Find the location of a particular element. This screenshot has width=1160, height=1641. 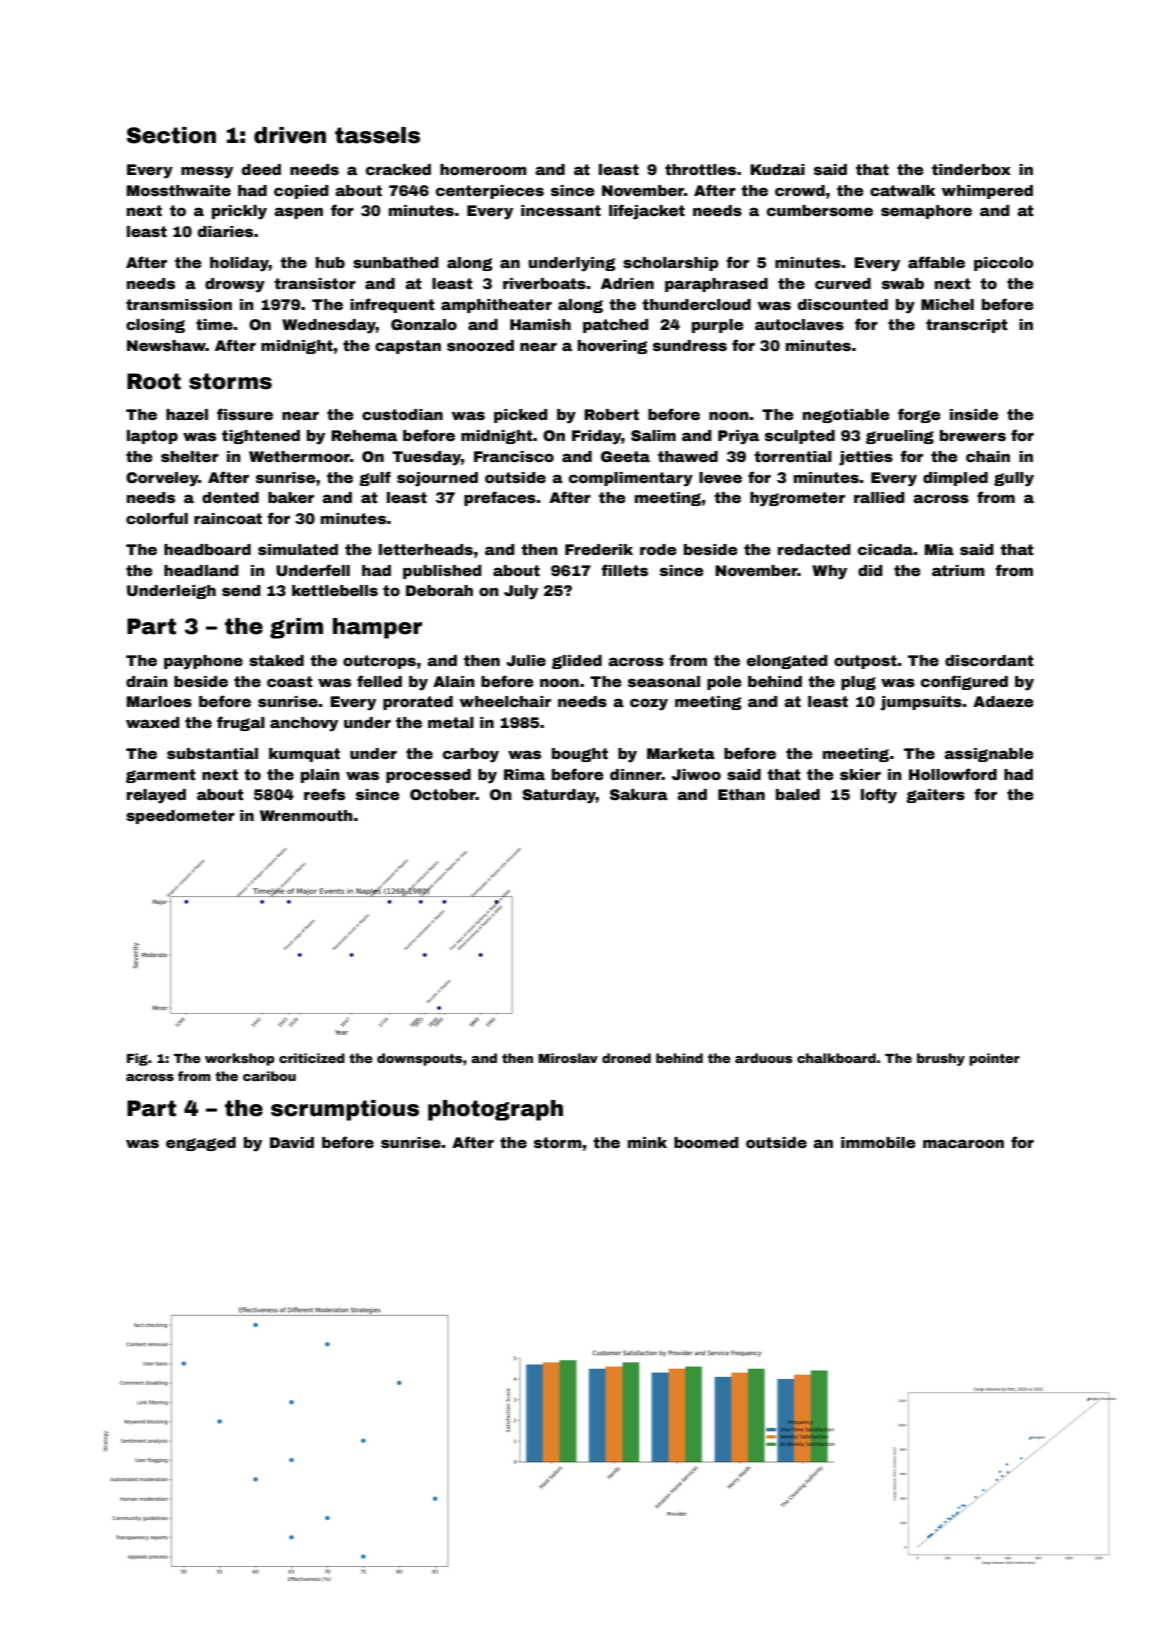

patched is located at coordinates (616, 326).
